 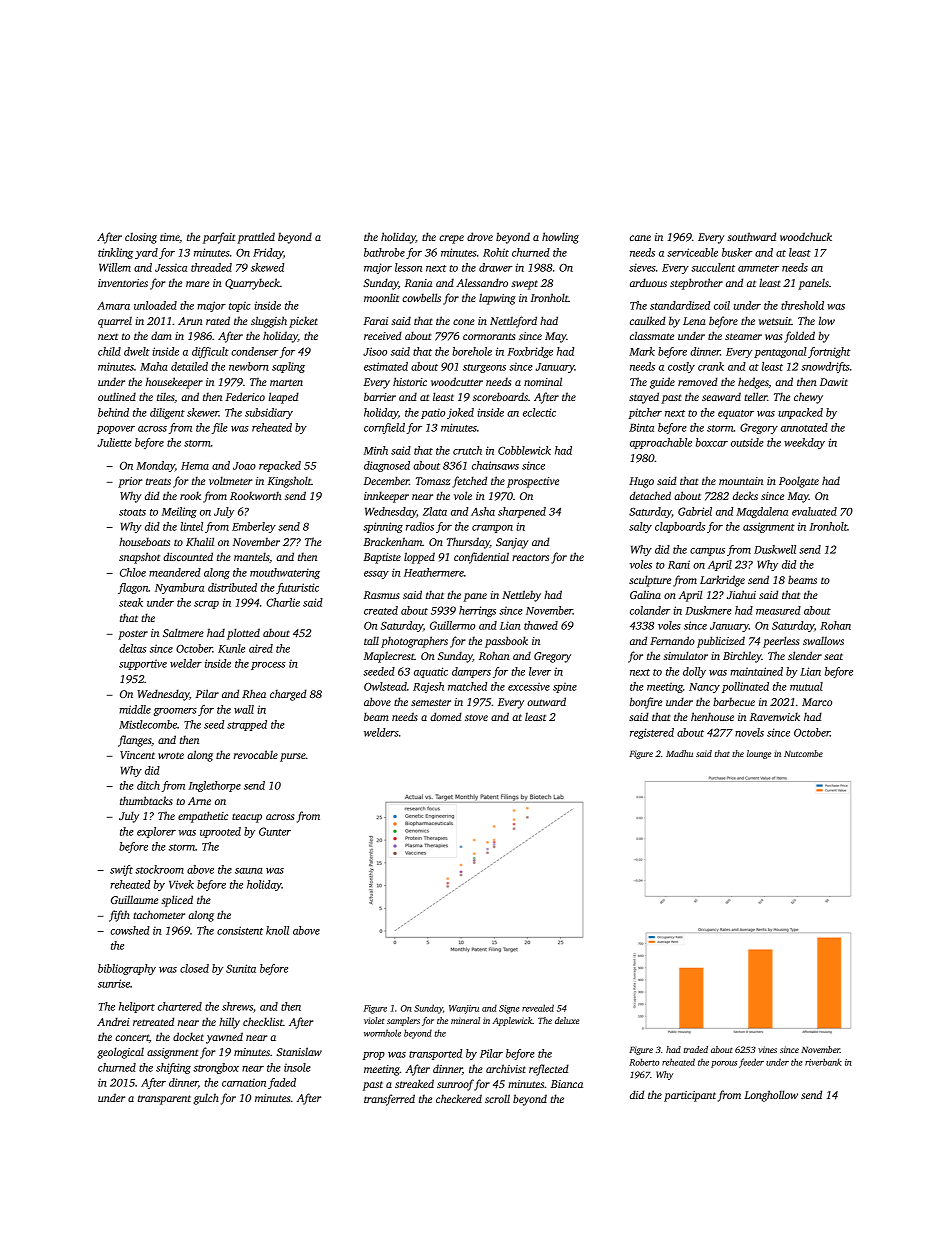 I want to click on Gunter, so click(x=275, y=831).
